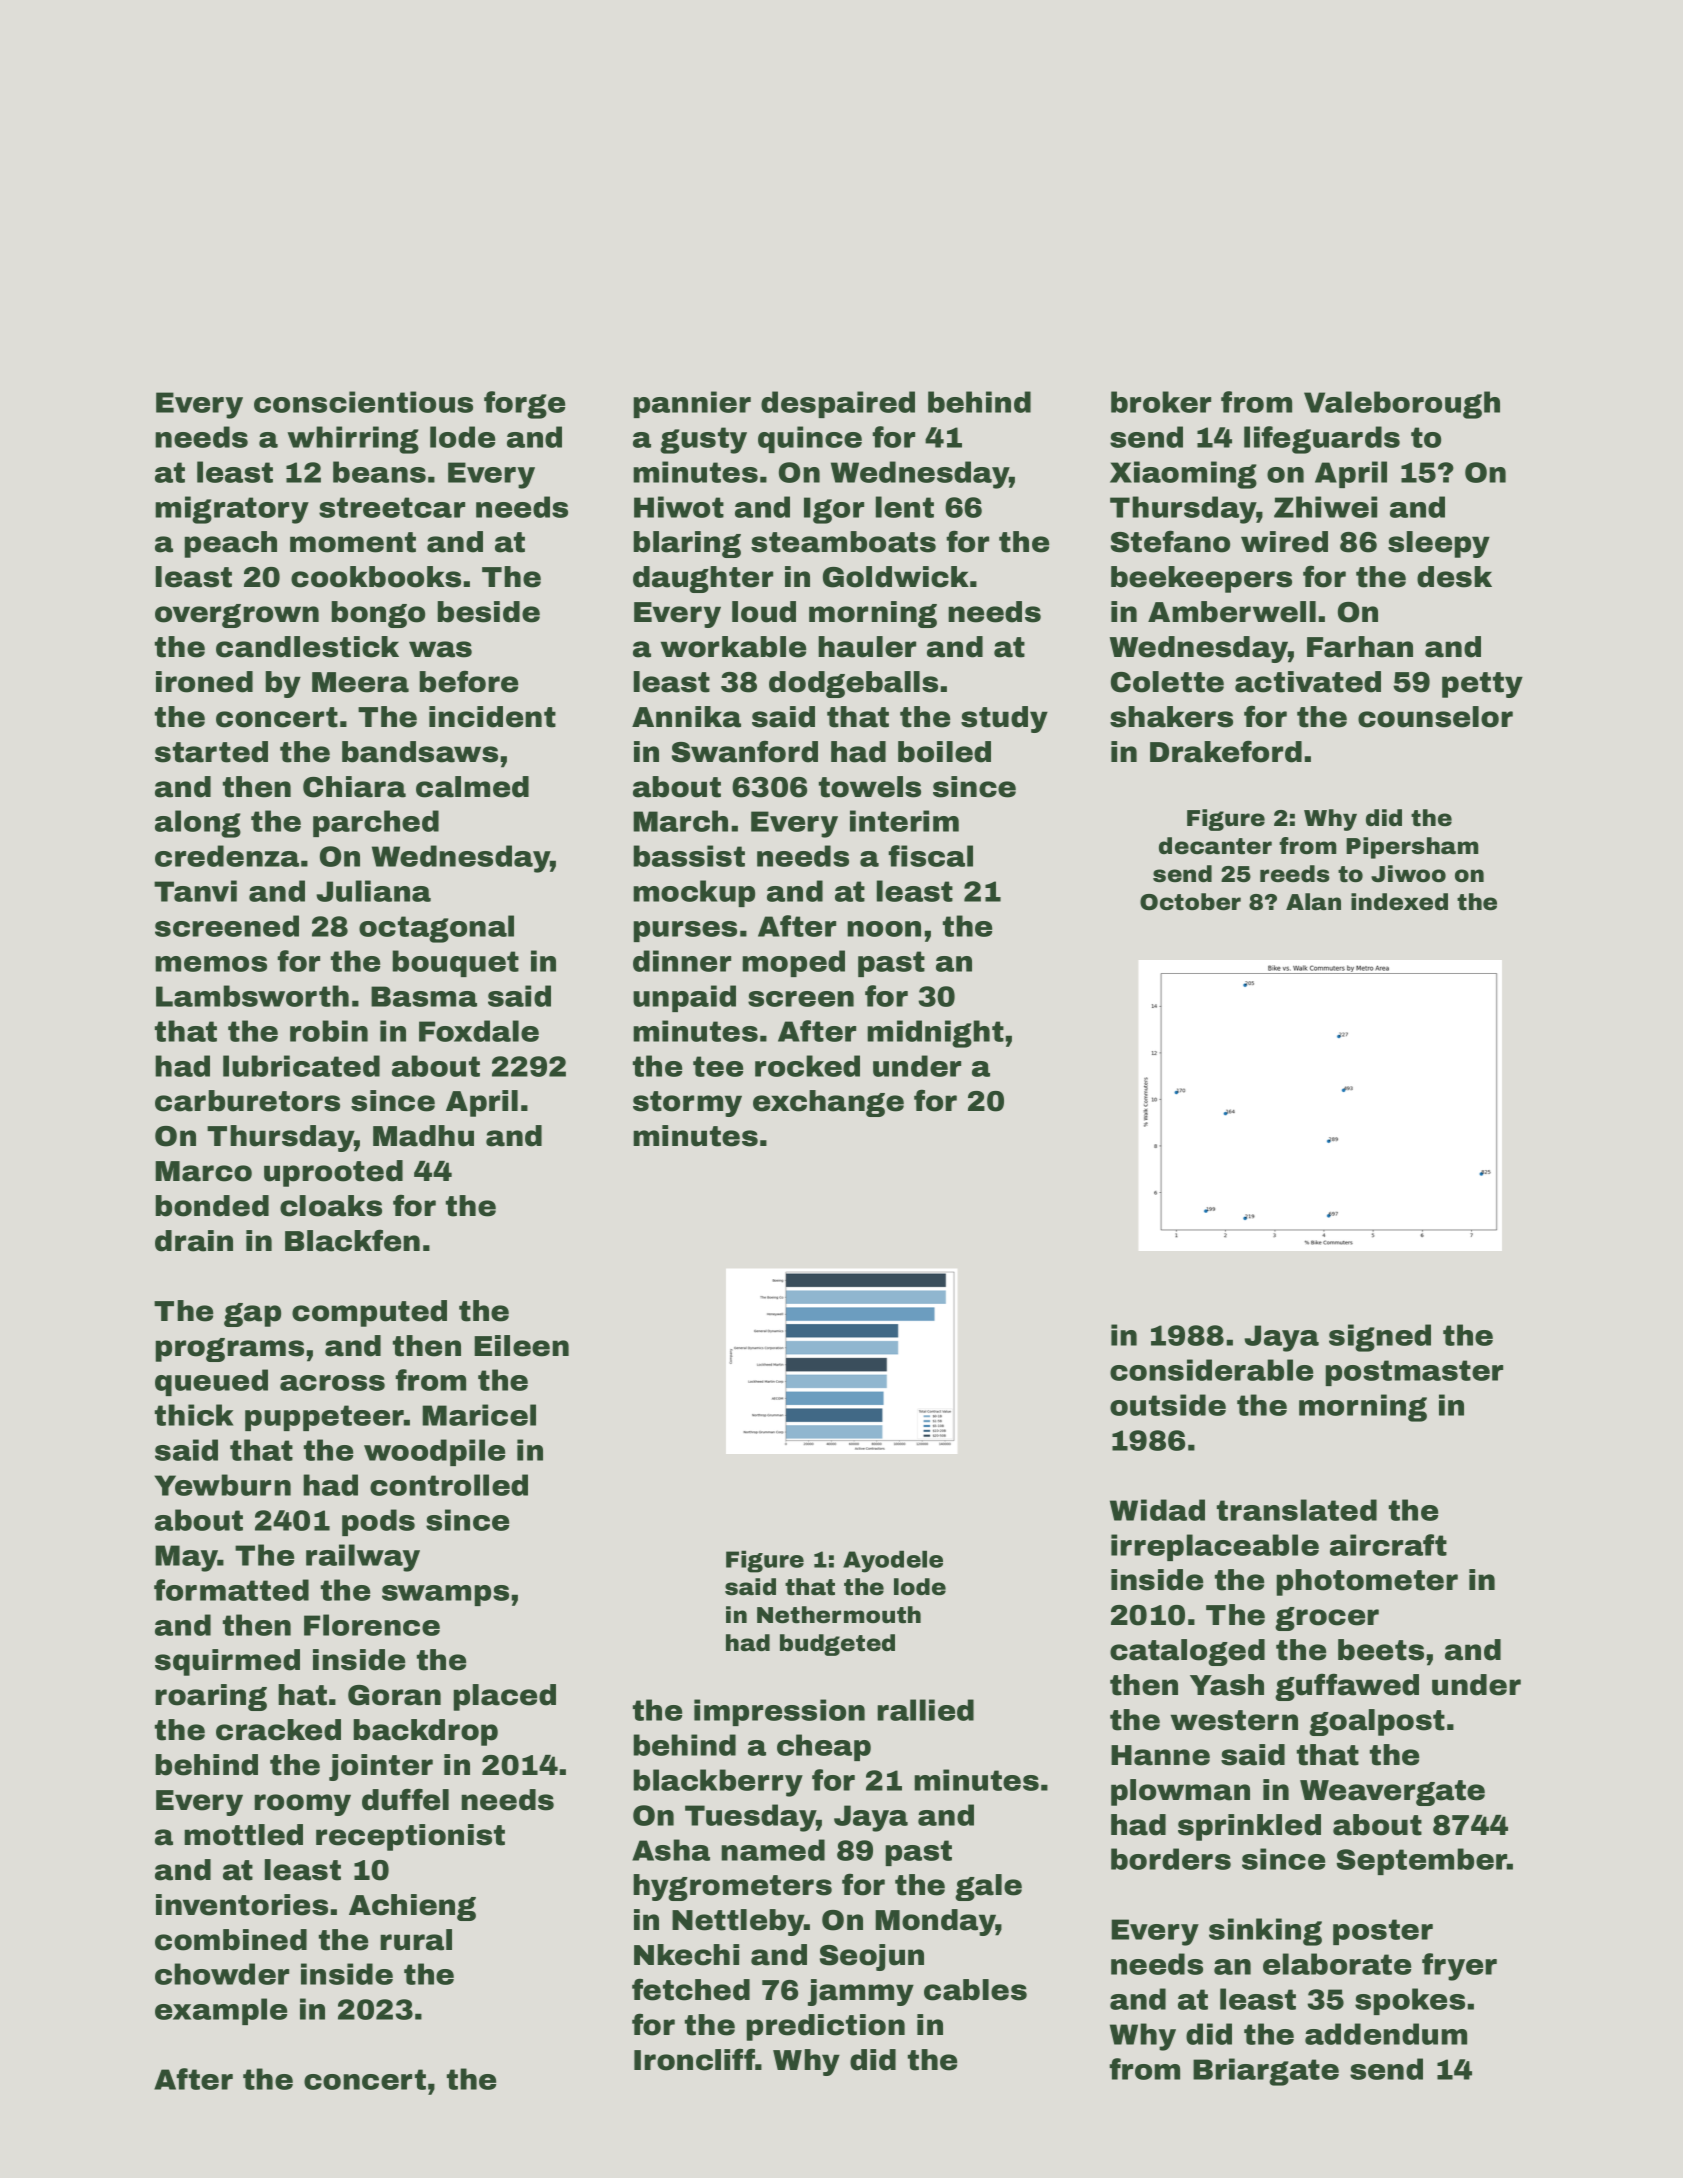  Describe the element at coordinates (1380, 1338) in the screenshot. I see `signed` at that location.
